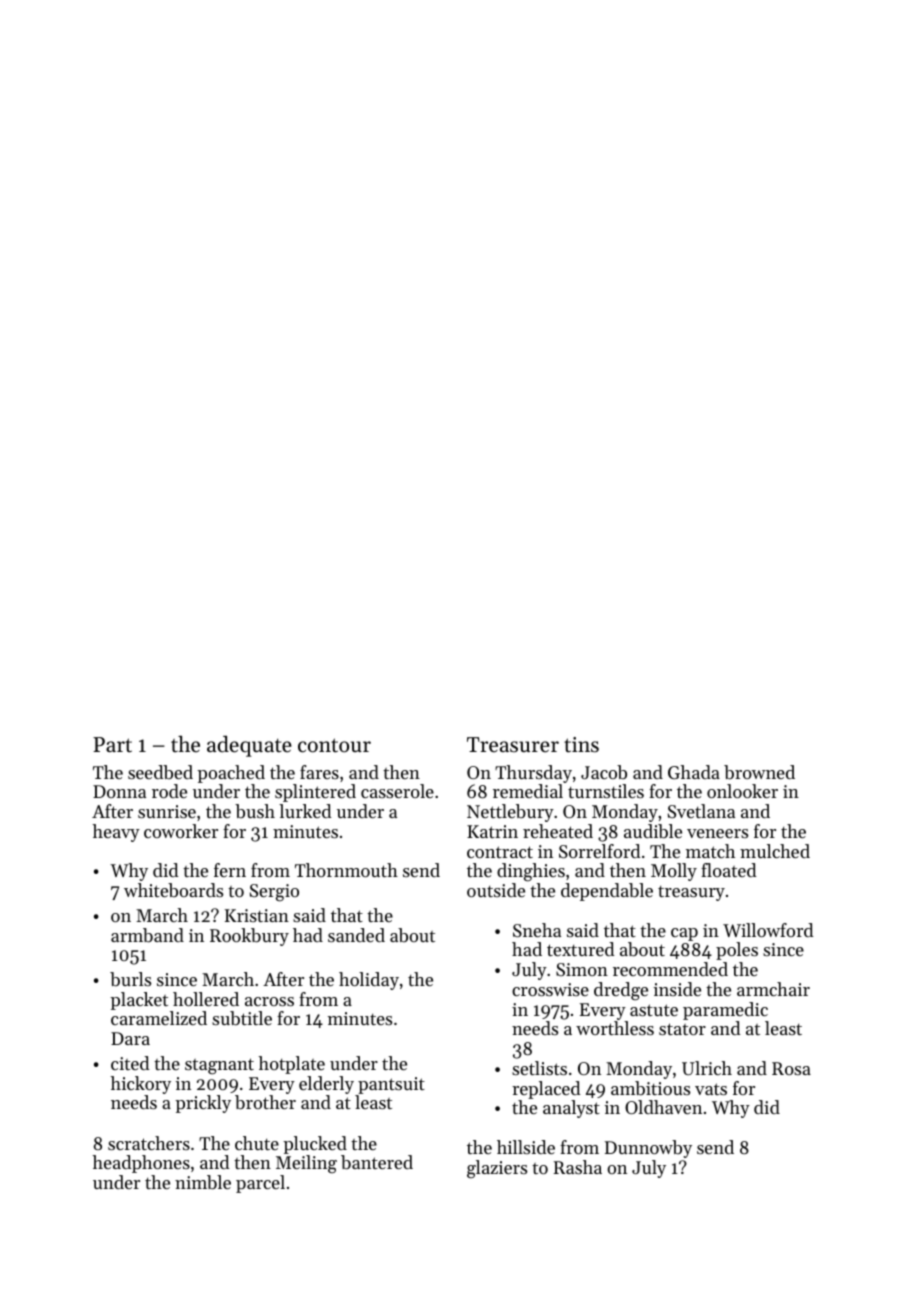 The height and width of the image is (1316, 908). I want to click on analyst, so click(571, 1109).
